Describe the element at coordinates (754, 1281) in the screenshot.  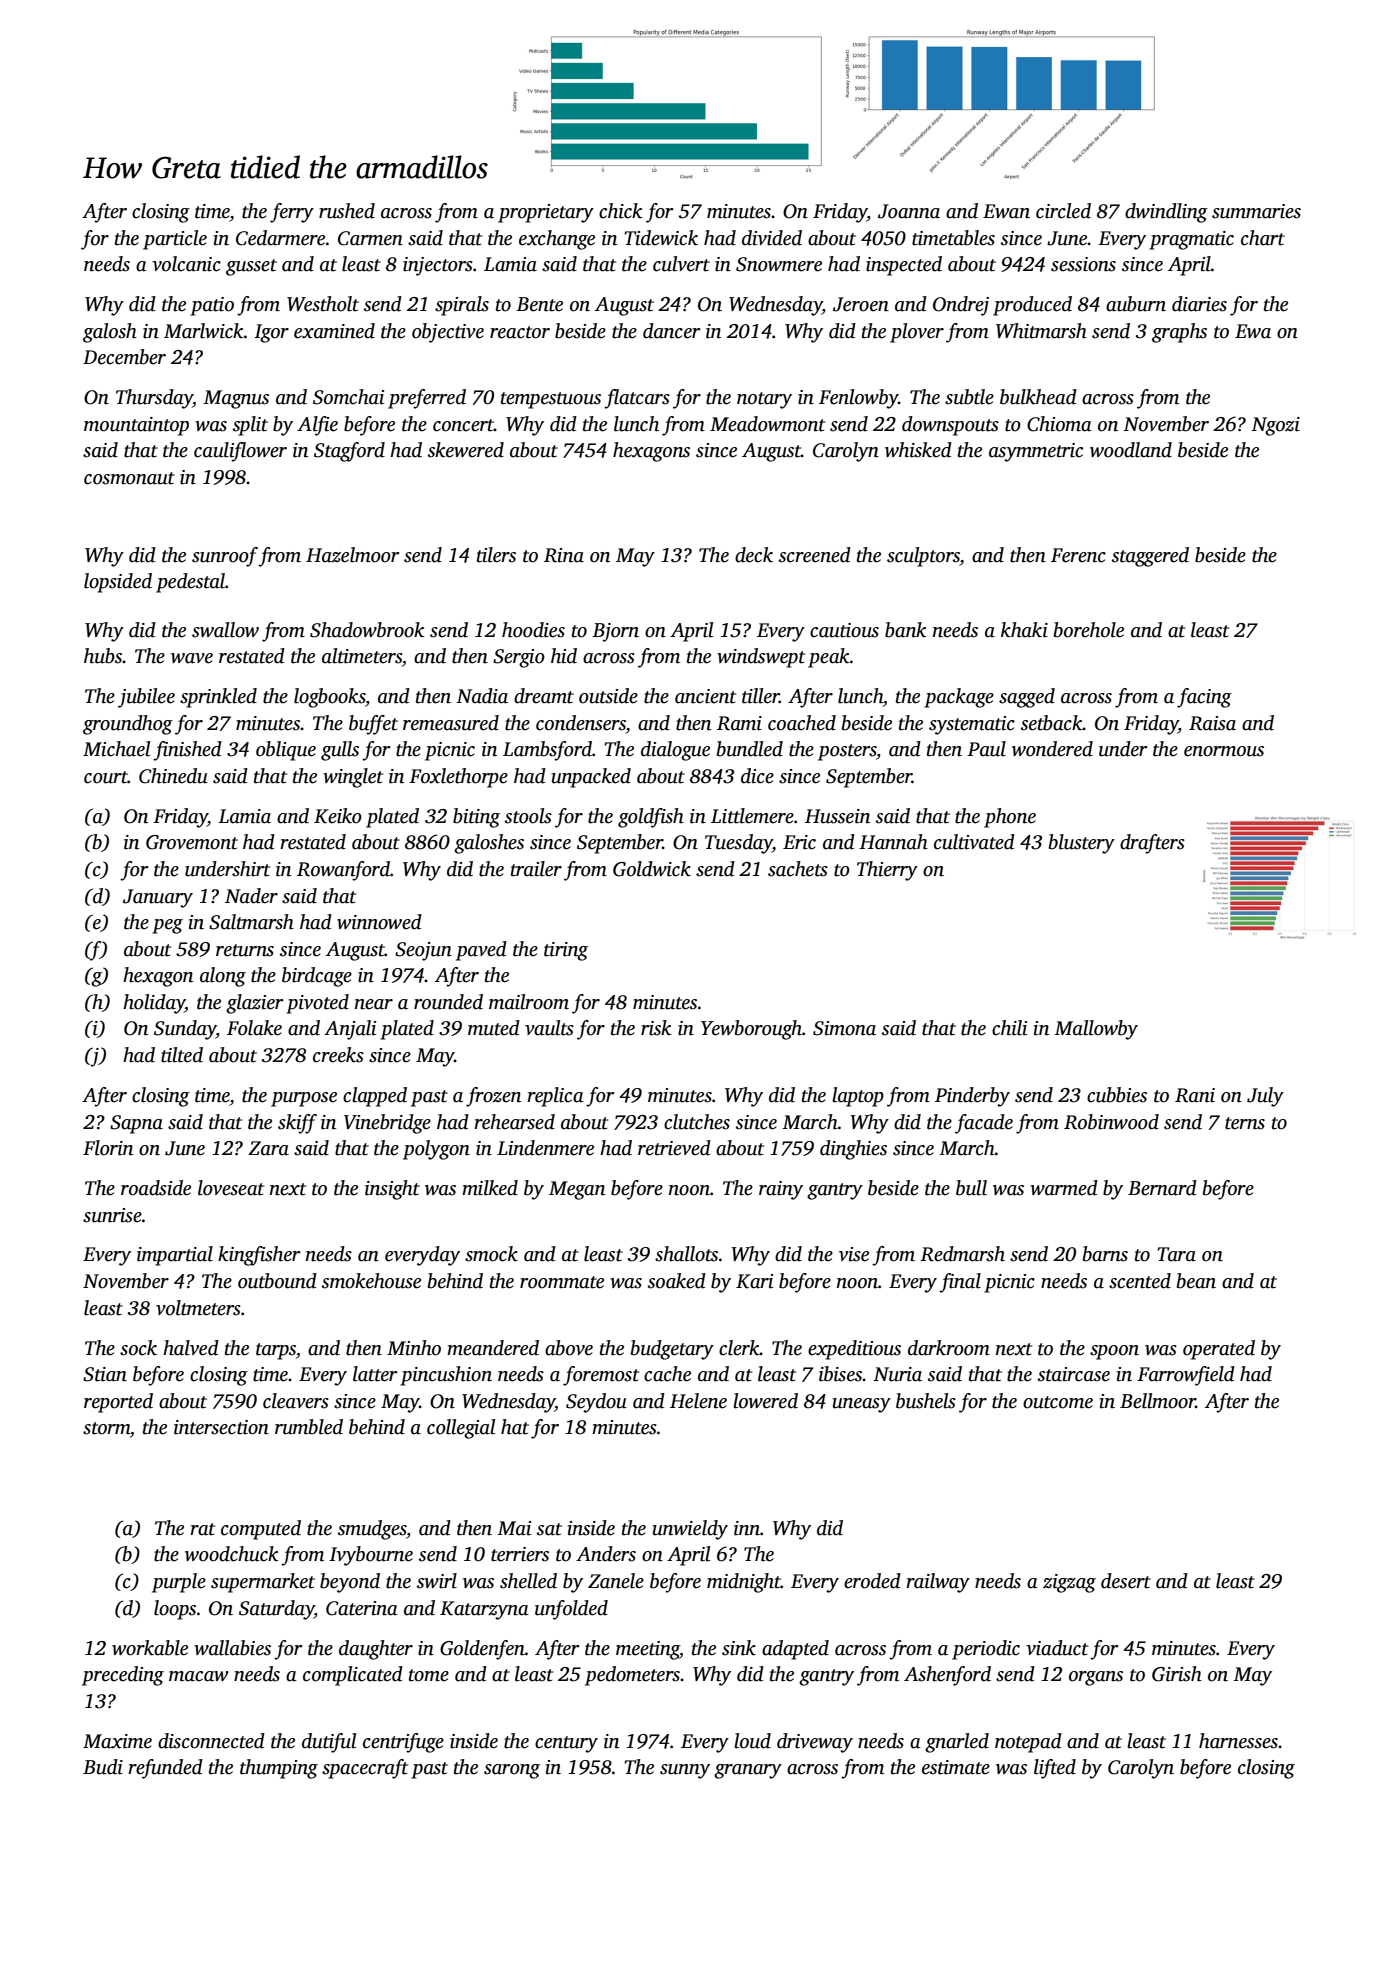
I see `Kari` at that location.
